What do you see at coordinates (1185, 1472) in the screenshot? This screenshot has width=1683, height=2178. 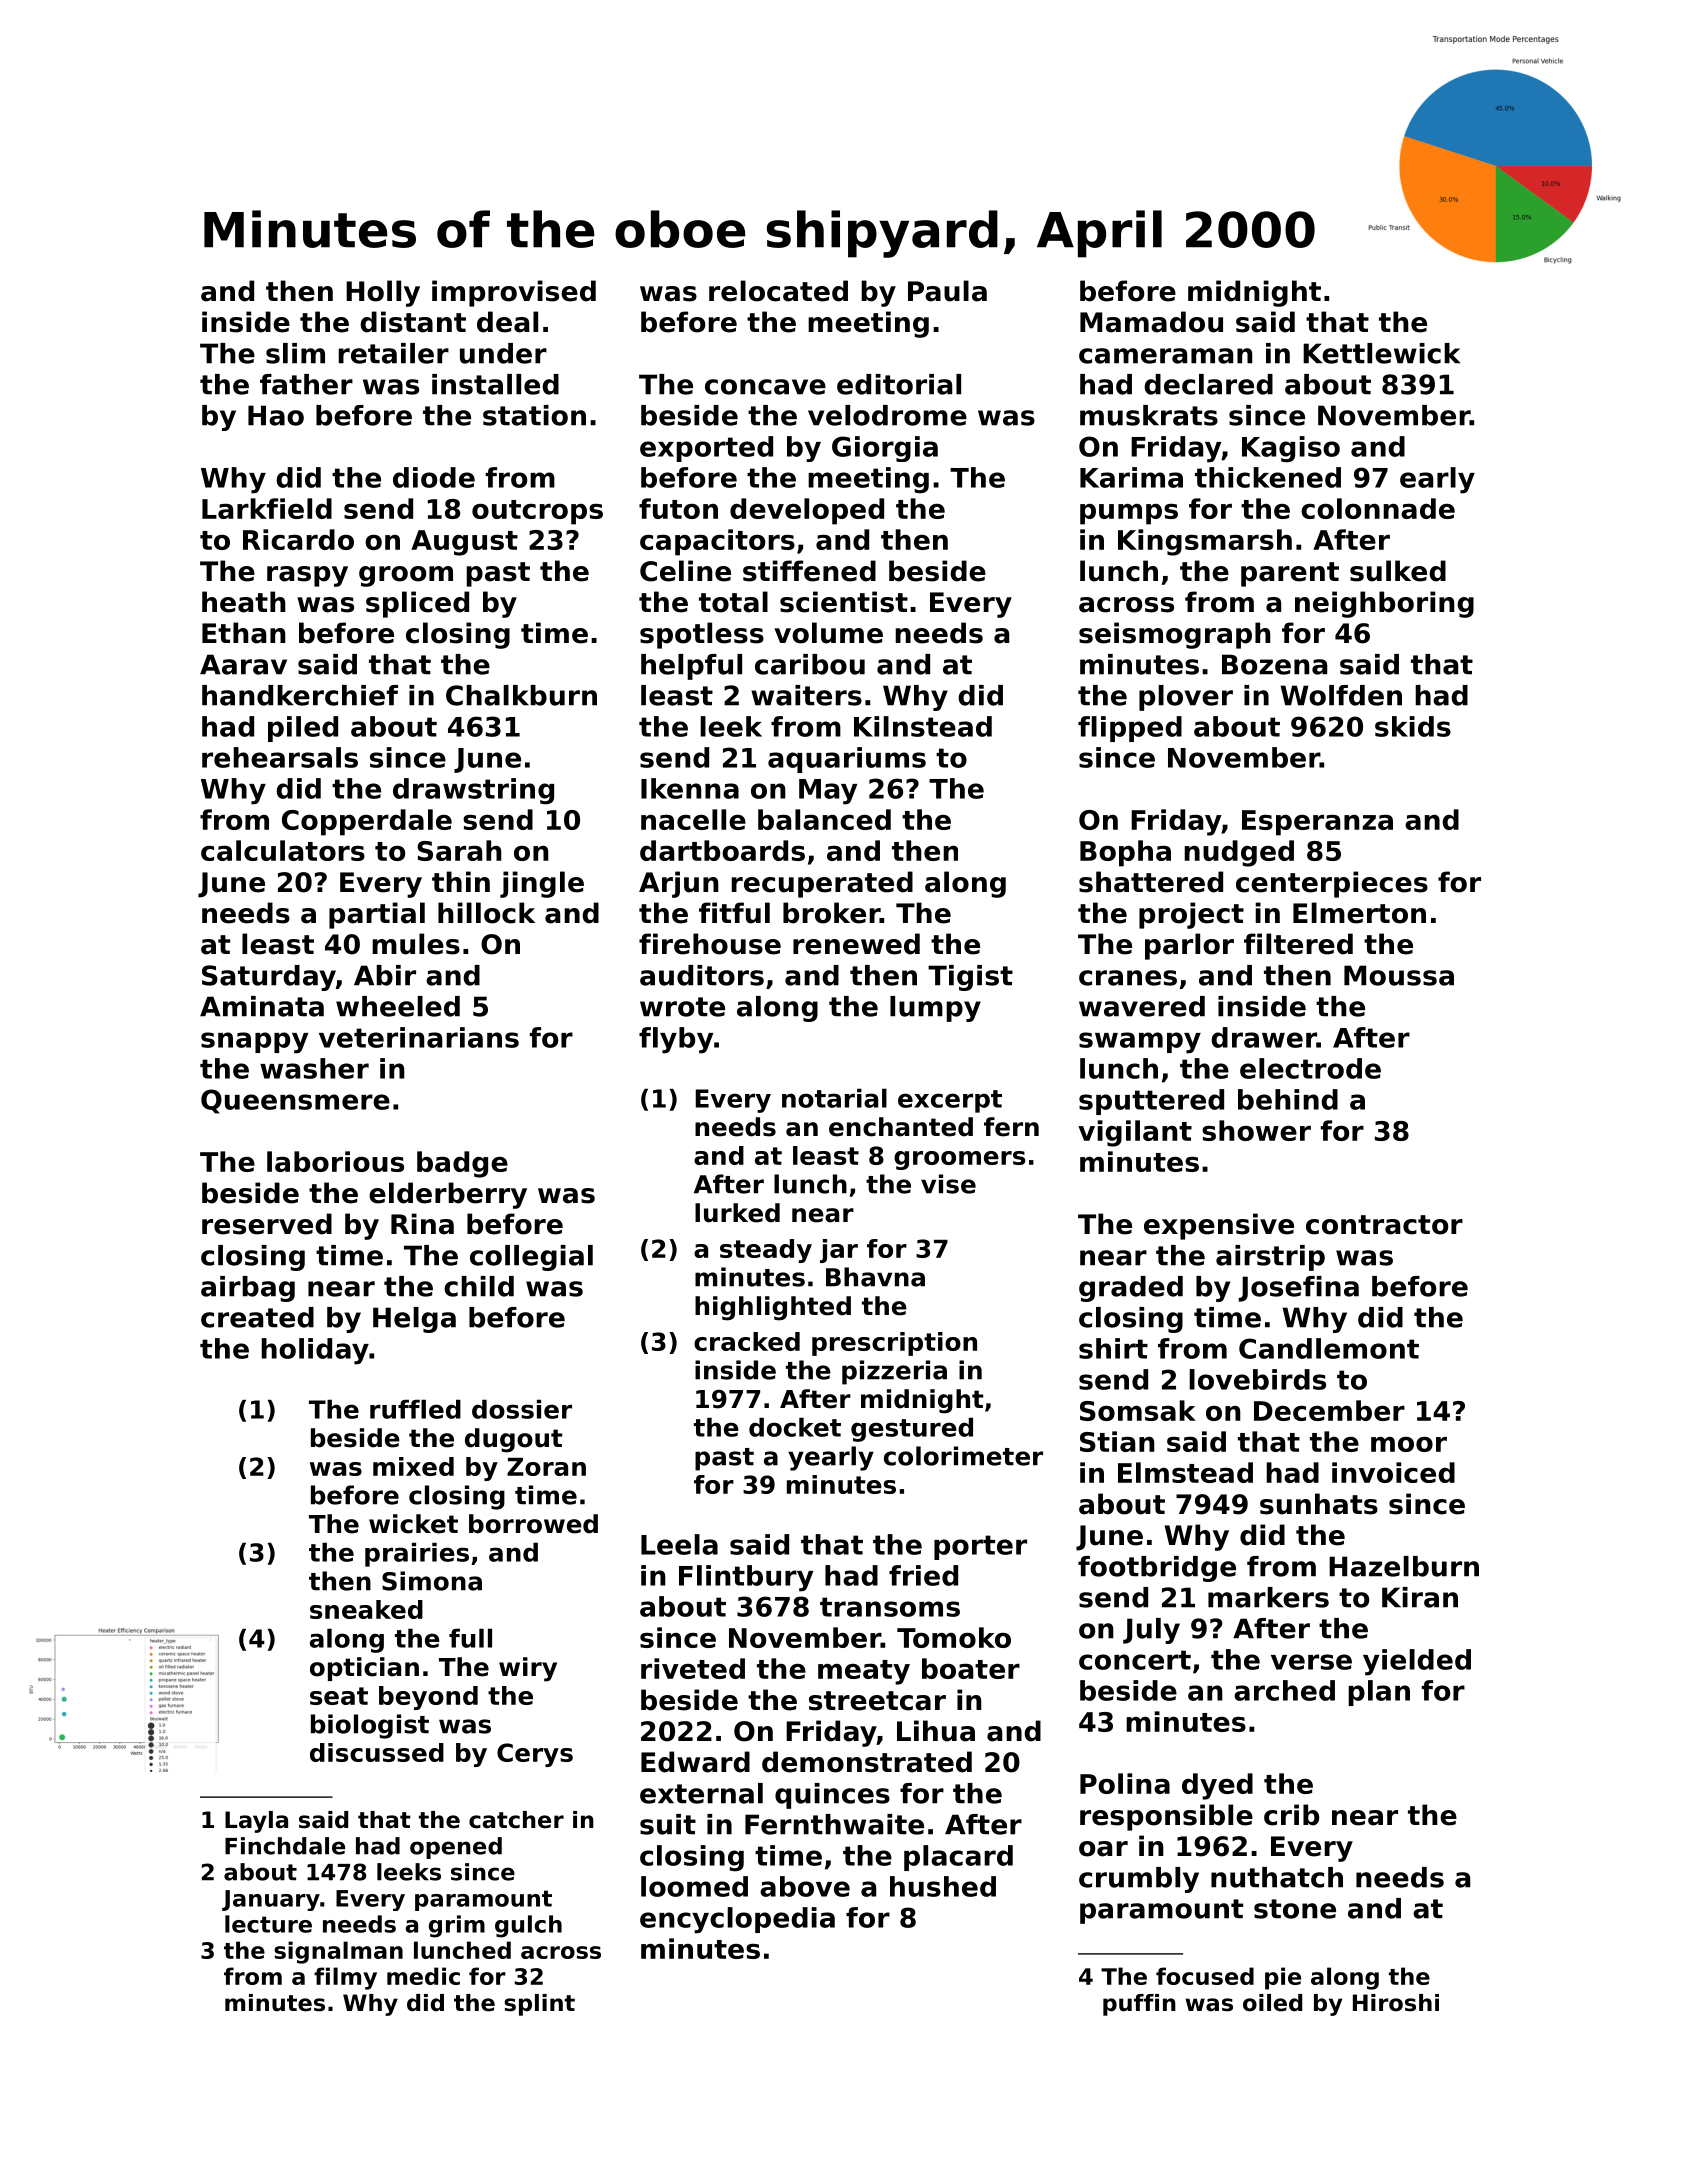 I see `Elmstead` at bounding box center [1185, 1472].
